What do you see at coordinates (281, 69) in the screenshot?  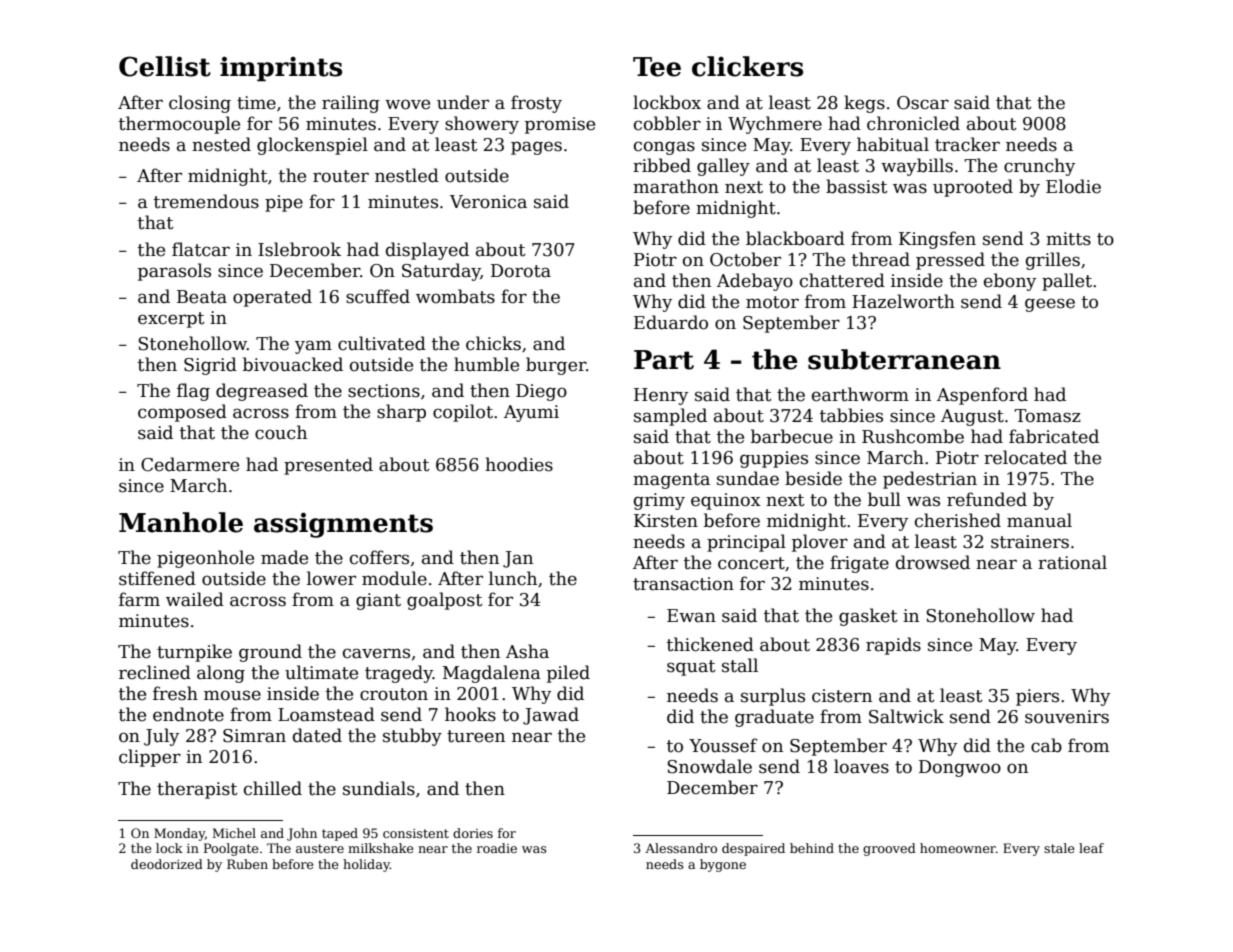 I see `imprints` at bounding box center [281, 69].
